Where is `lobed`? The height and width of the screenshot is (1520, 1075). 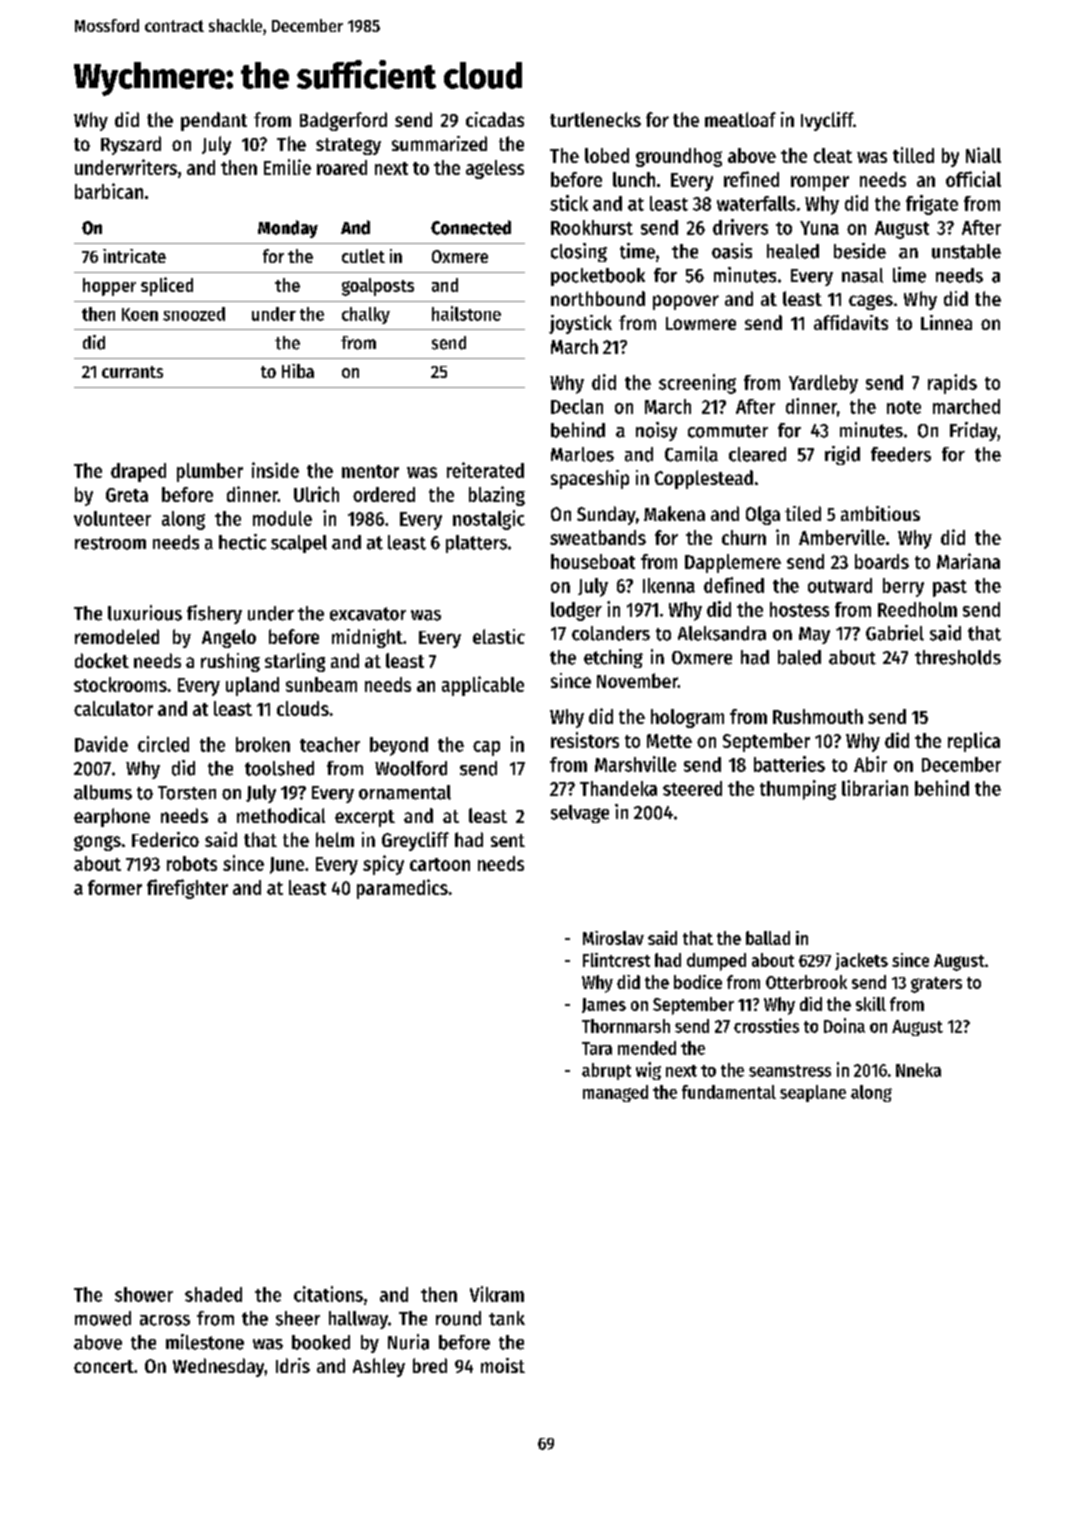
lobed is located at coordinates (607, 155).
